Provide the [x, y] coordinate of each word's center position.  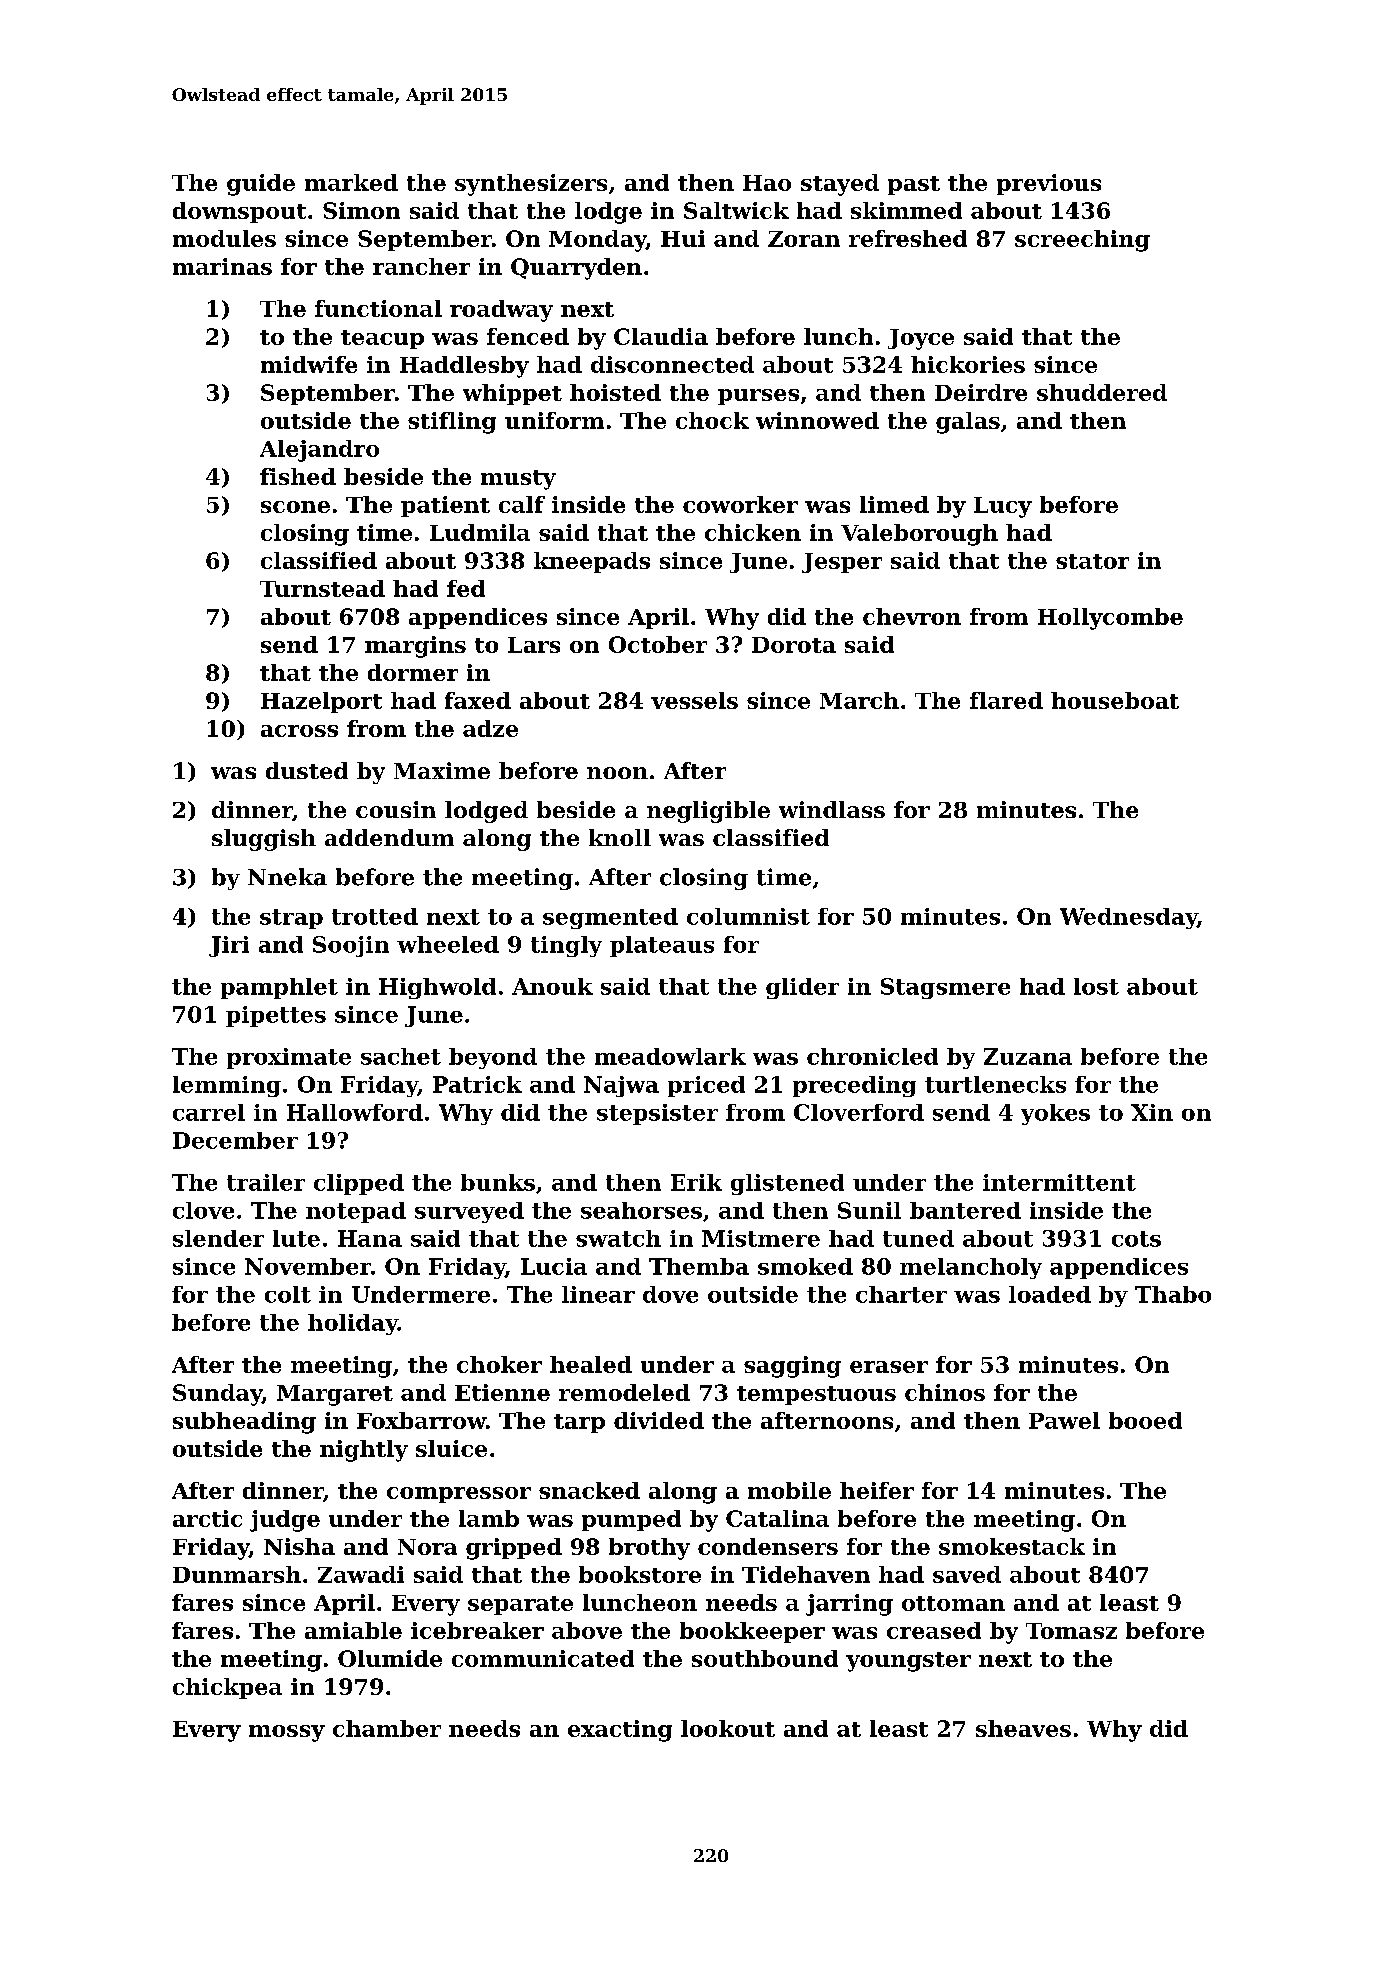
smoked [805, 1266]
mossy [287, 1733]
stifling [452, 423]
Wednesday [1128, 918]
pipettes [276, 1016]
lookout [728, 1728]
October [658, 644]
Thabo [1173, 1294]
